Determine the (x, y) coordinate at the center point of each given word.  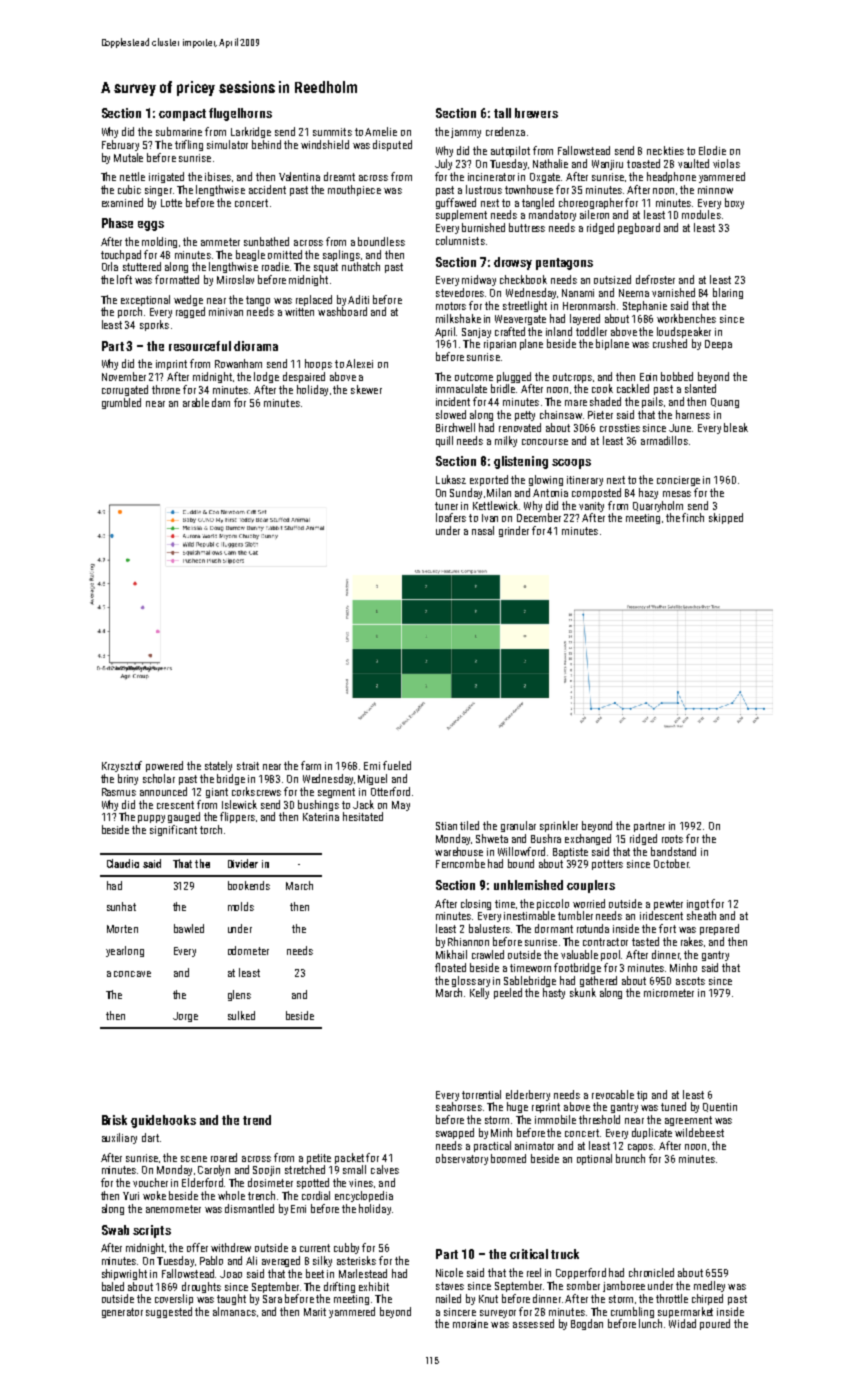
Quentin (720, 1107)
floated (450, 967)
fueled (397, 765)
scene (194, 1159)
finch (693, 517)
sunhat (121, 906)
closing (476, 904)
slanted (700, 388)
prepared (719, 929)
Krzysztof (122, 766)
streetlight (525, 306)
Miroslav (235, 279)
